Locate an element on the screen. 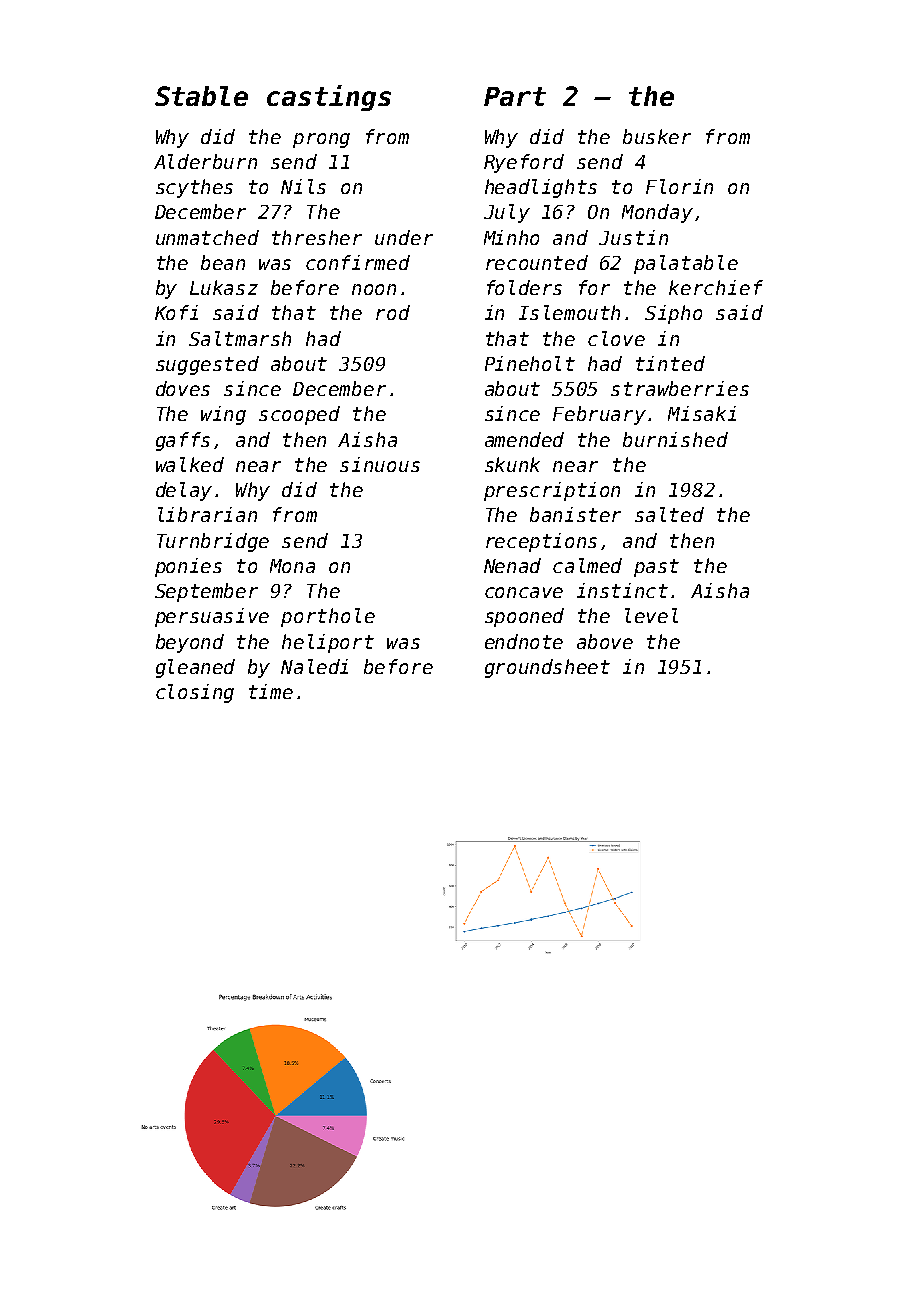 The image size is (924, 1311). groundsheet is located at coordinates (547, 668).
